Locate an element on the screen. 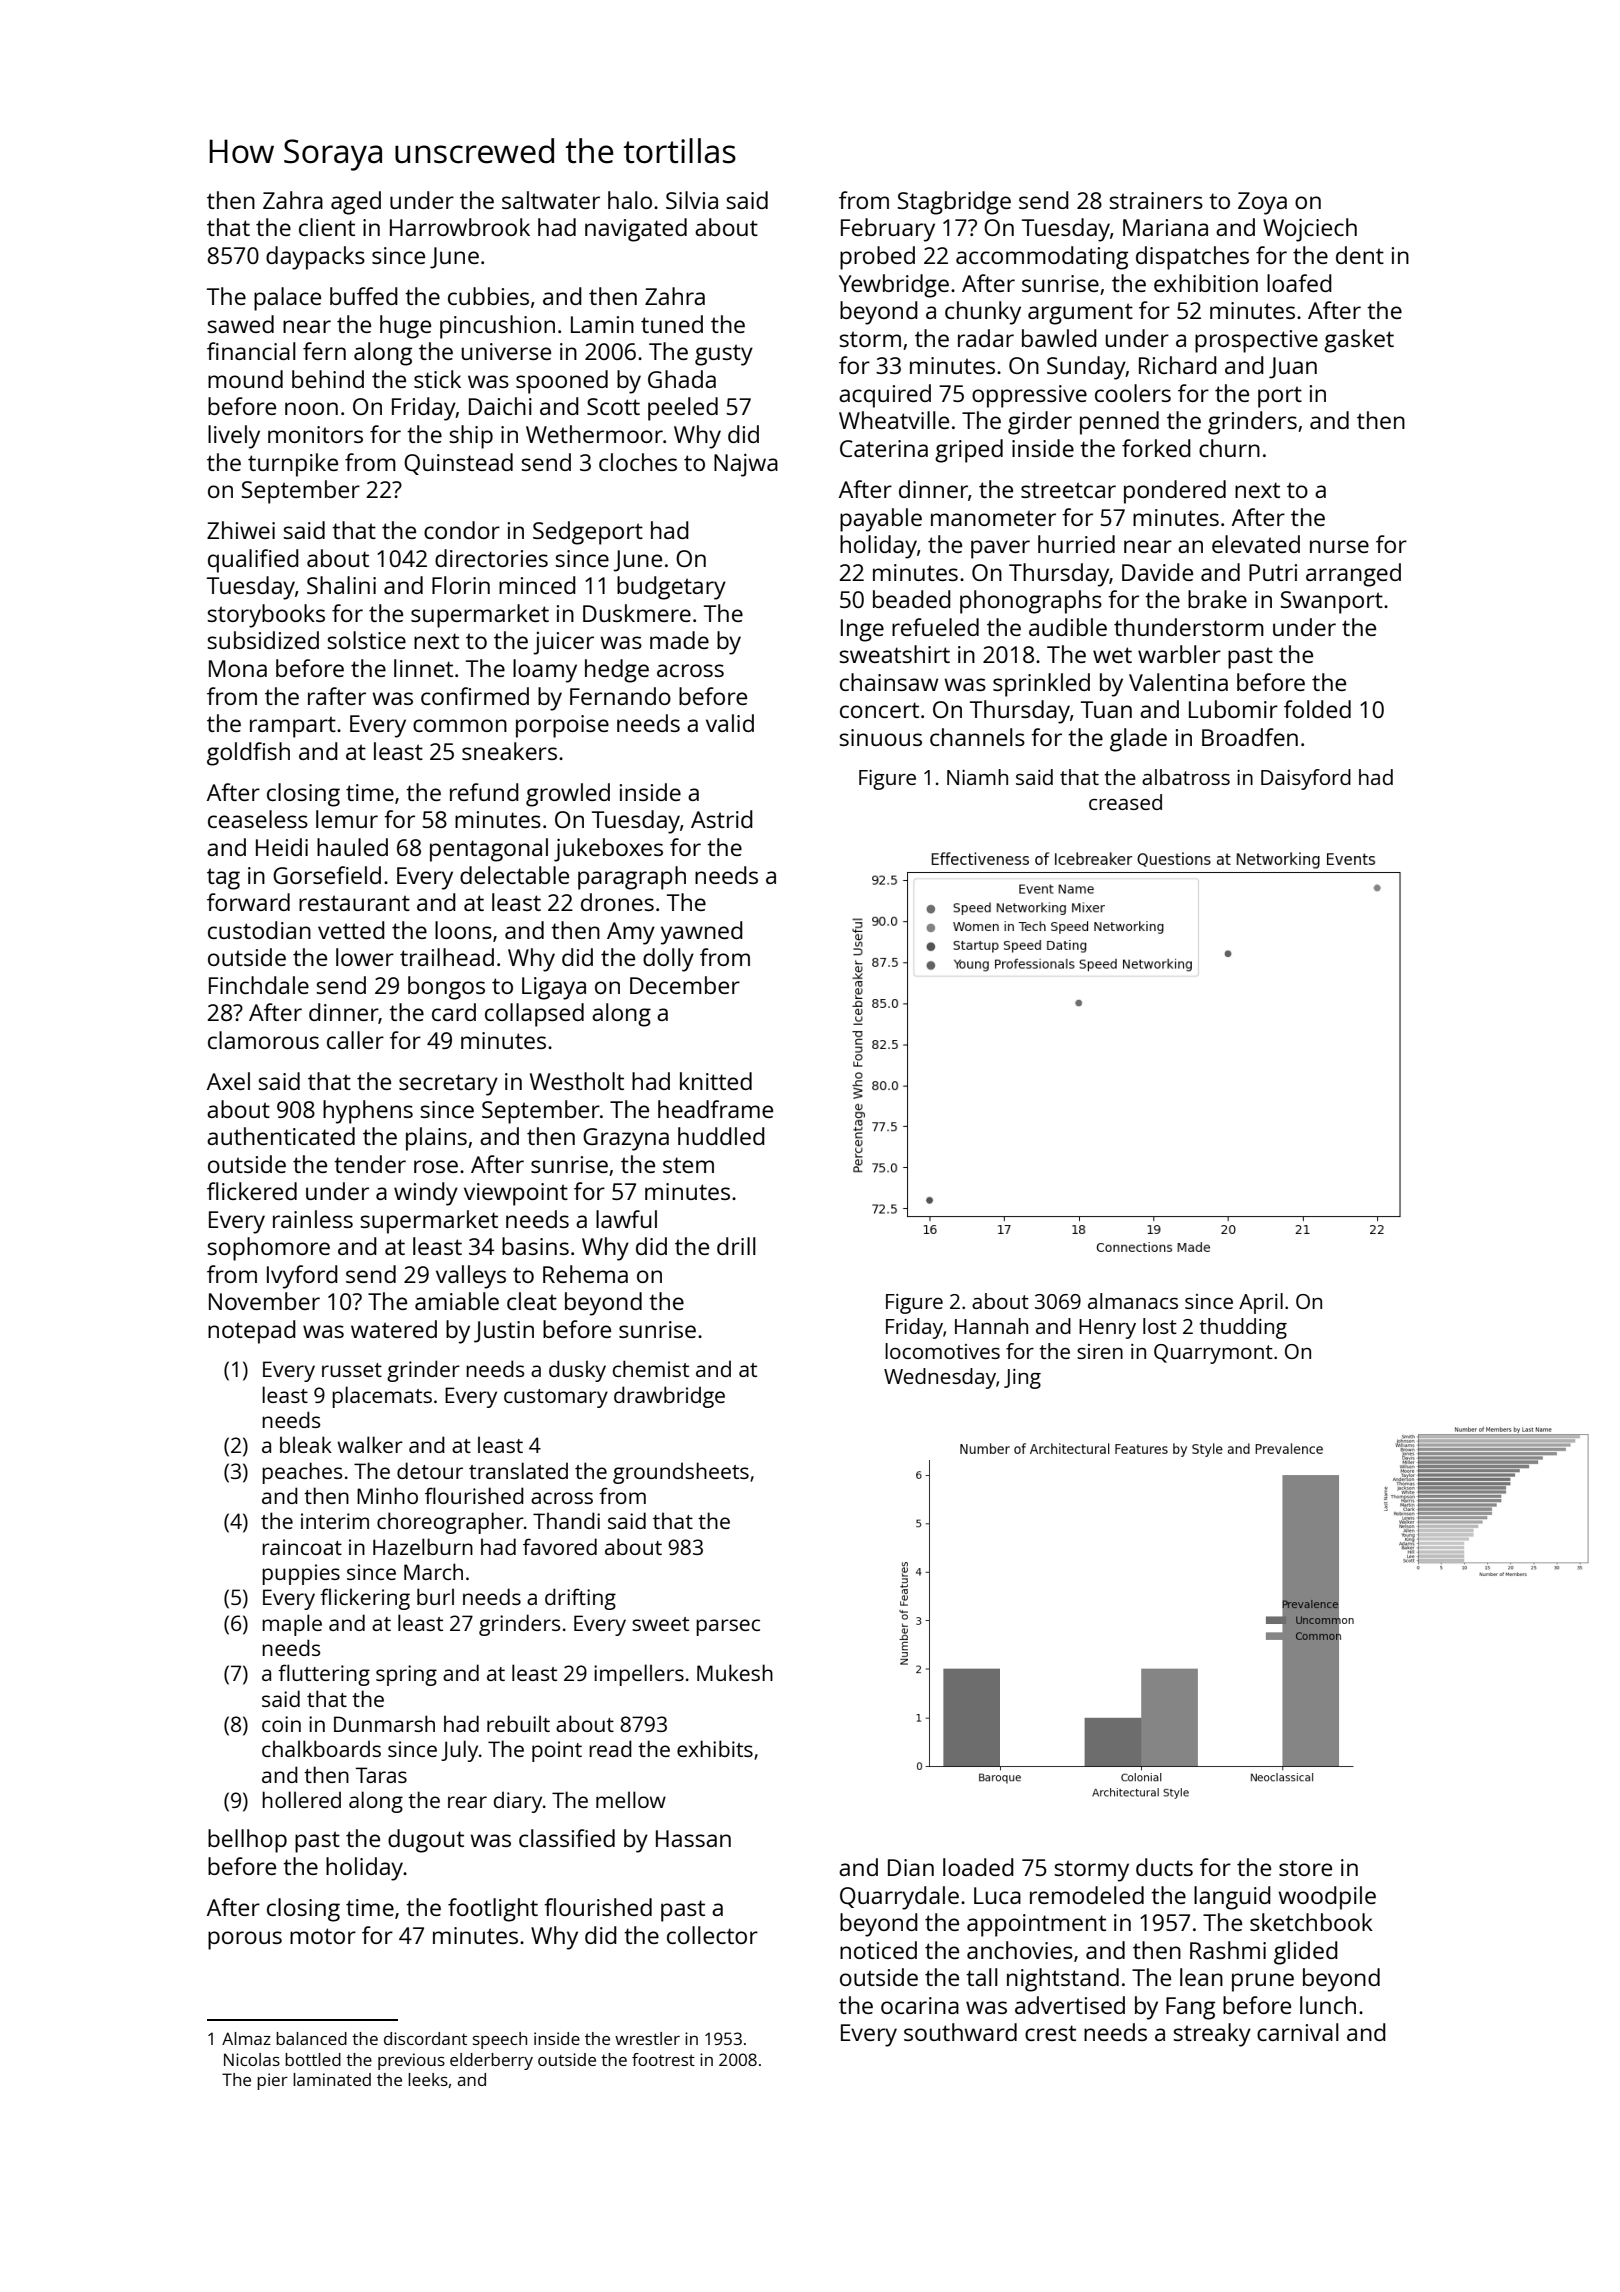 This screenshot has height=2292, width=1620. exhibition is located at coordinates (1206, 283).
